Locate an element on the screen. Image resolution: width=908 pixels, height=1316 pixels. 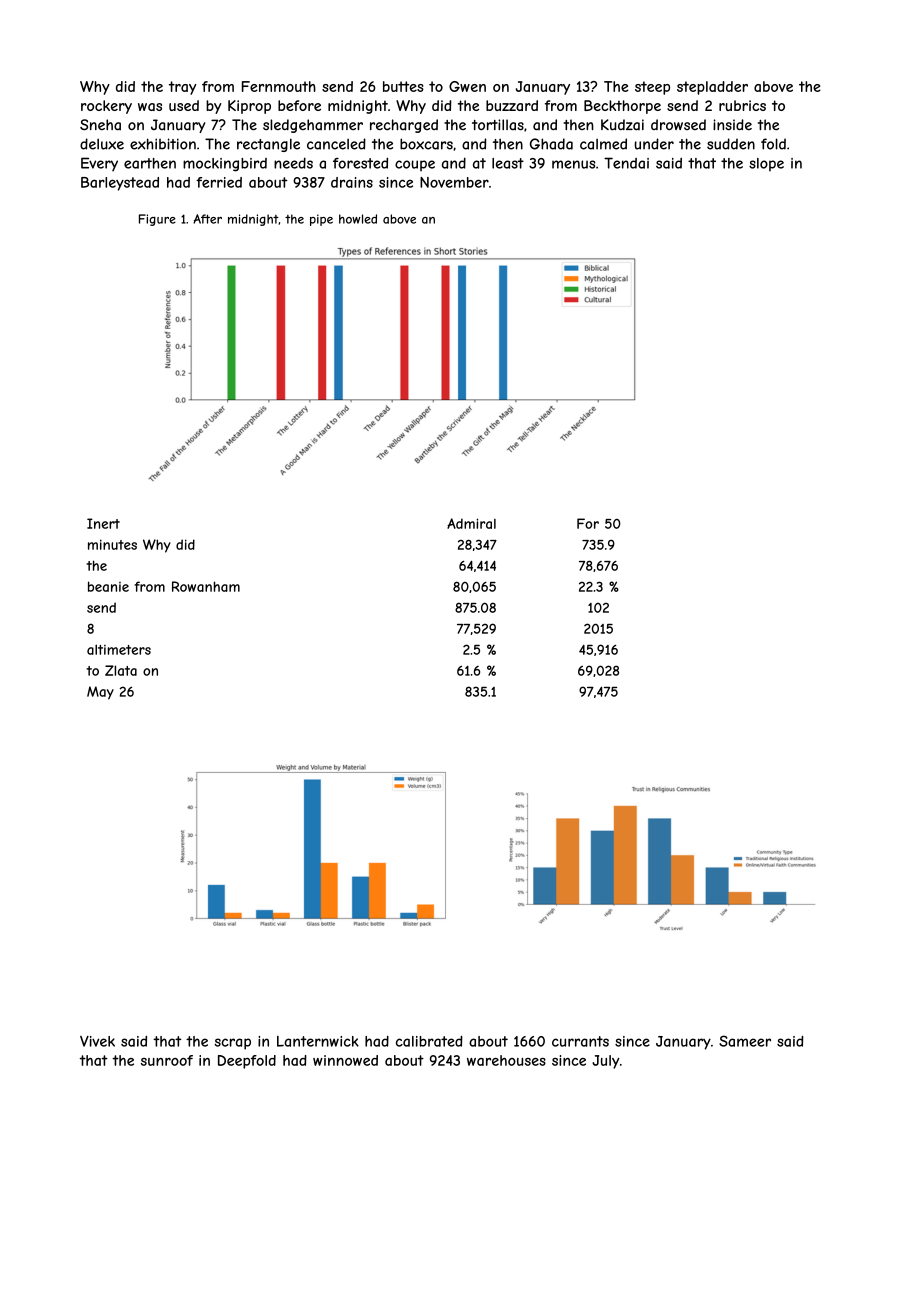
beanie is located at coordinates (108, 586).
